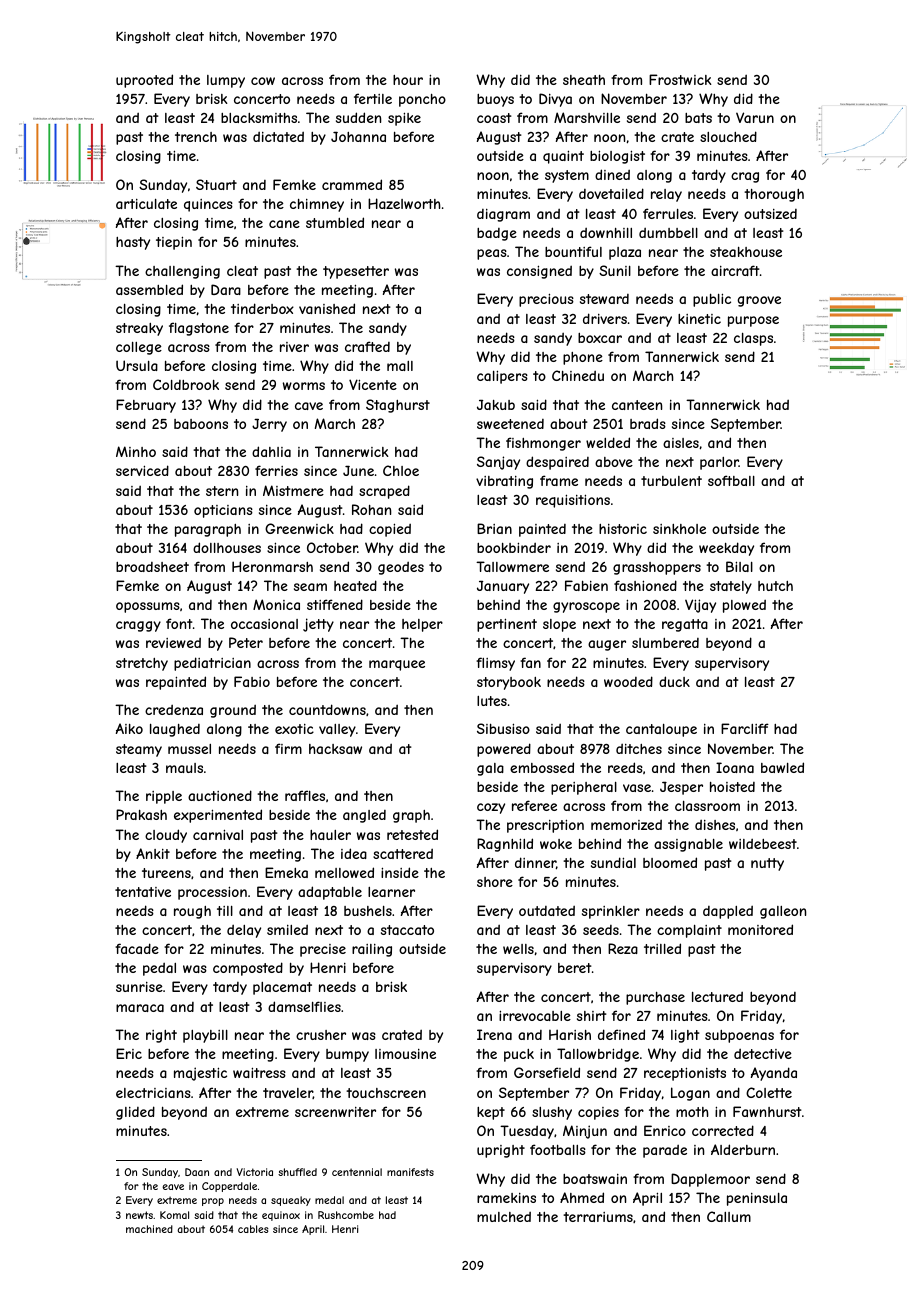 Image resolution: width=924 pixels, height=1308 pixels. What do you see at coordinates (373, 384) in the screenshot?
I see `Vicente` at bounding box center [373, 384].
